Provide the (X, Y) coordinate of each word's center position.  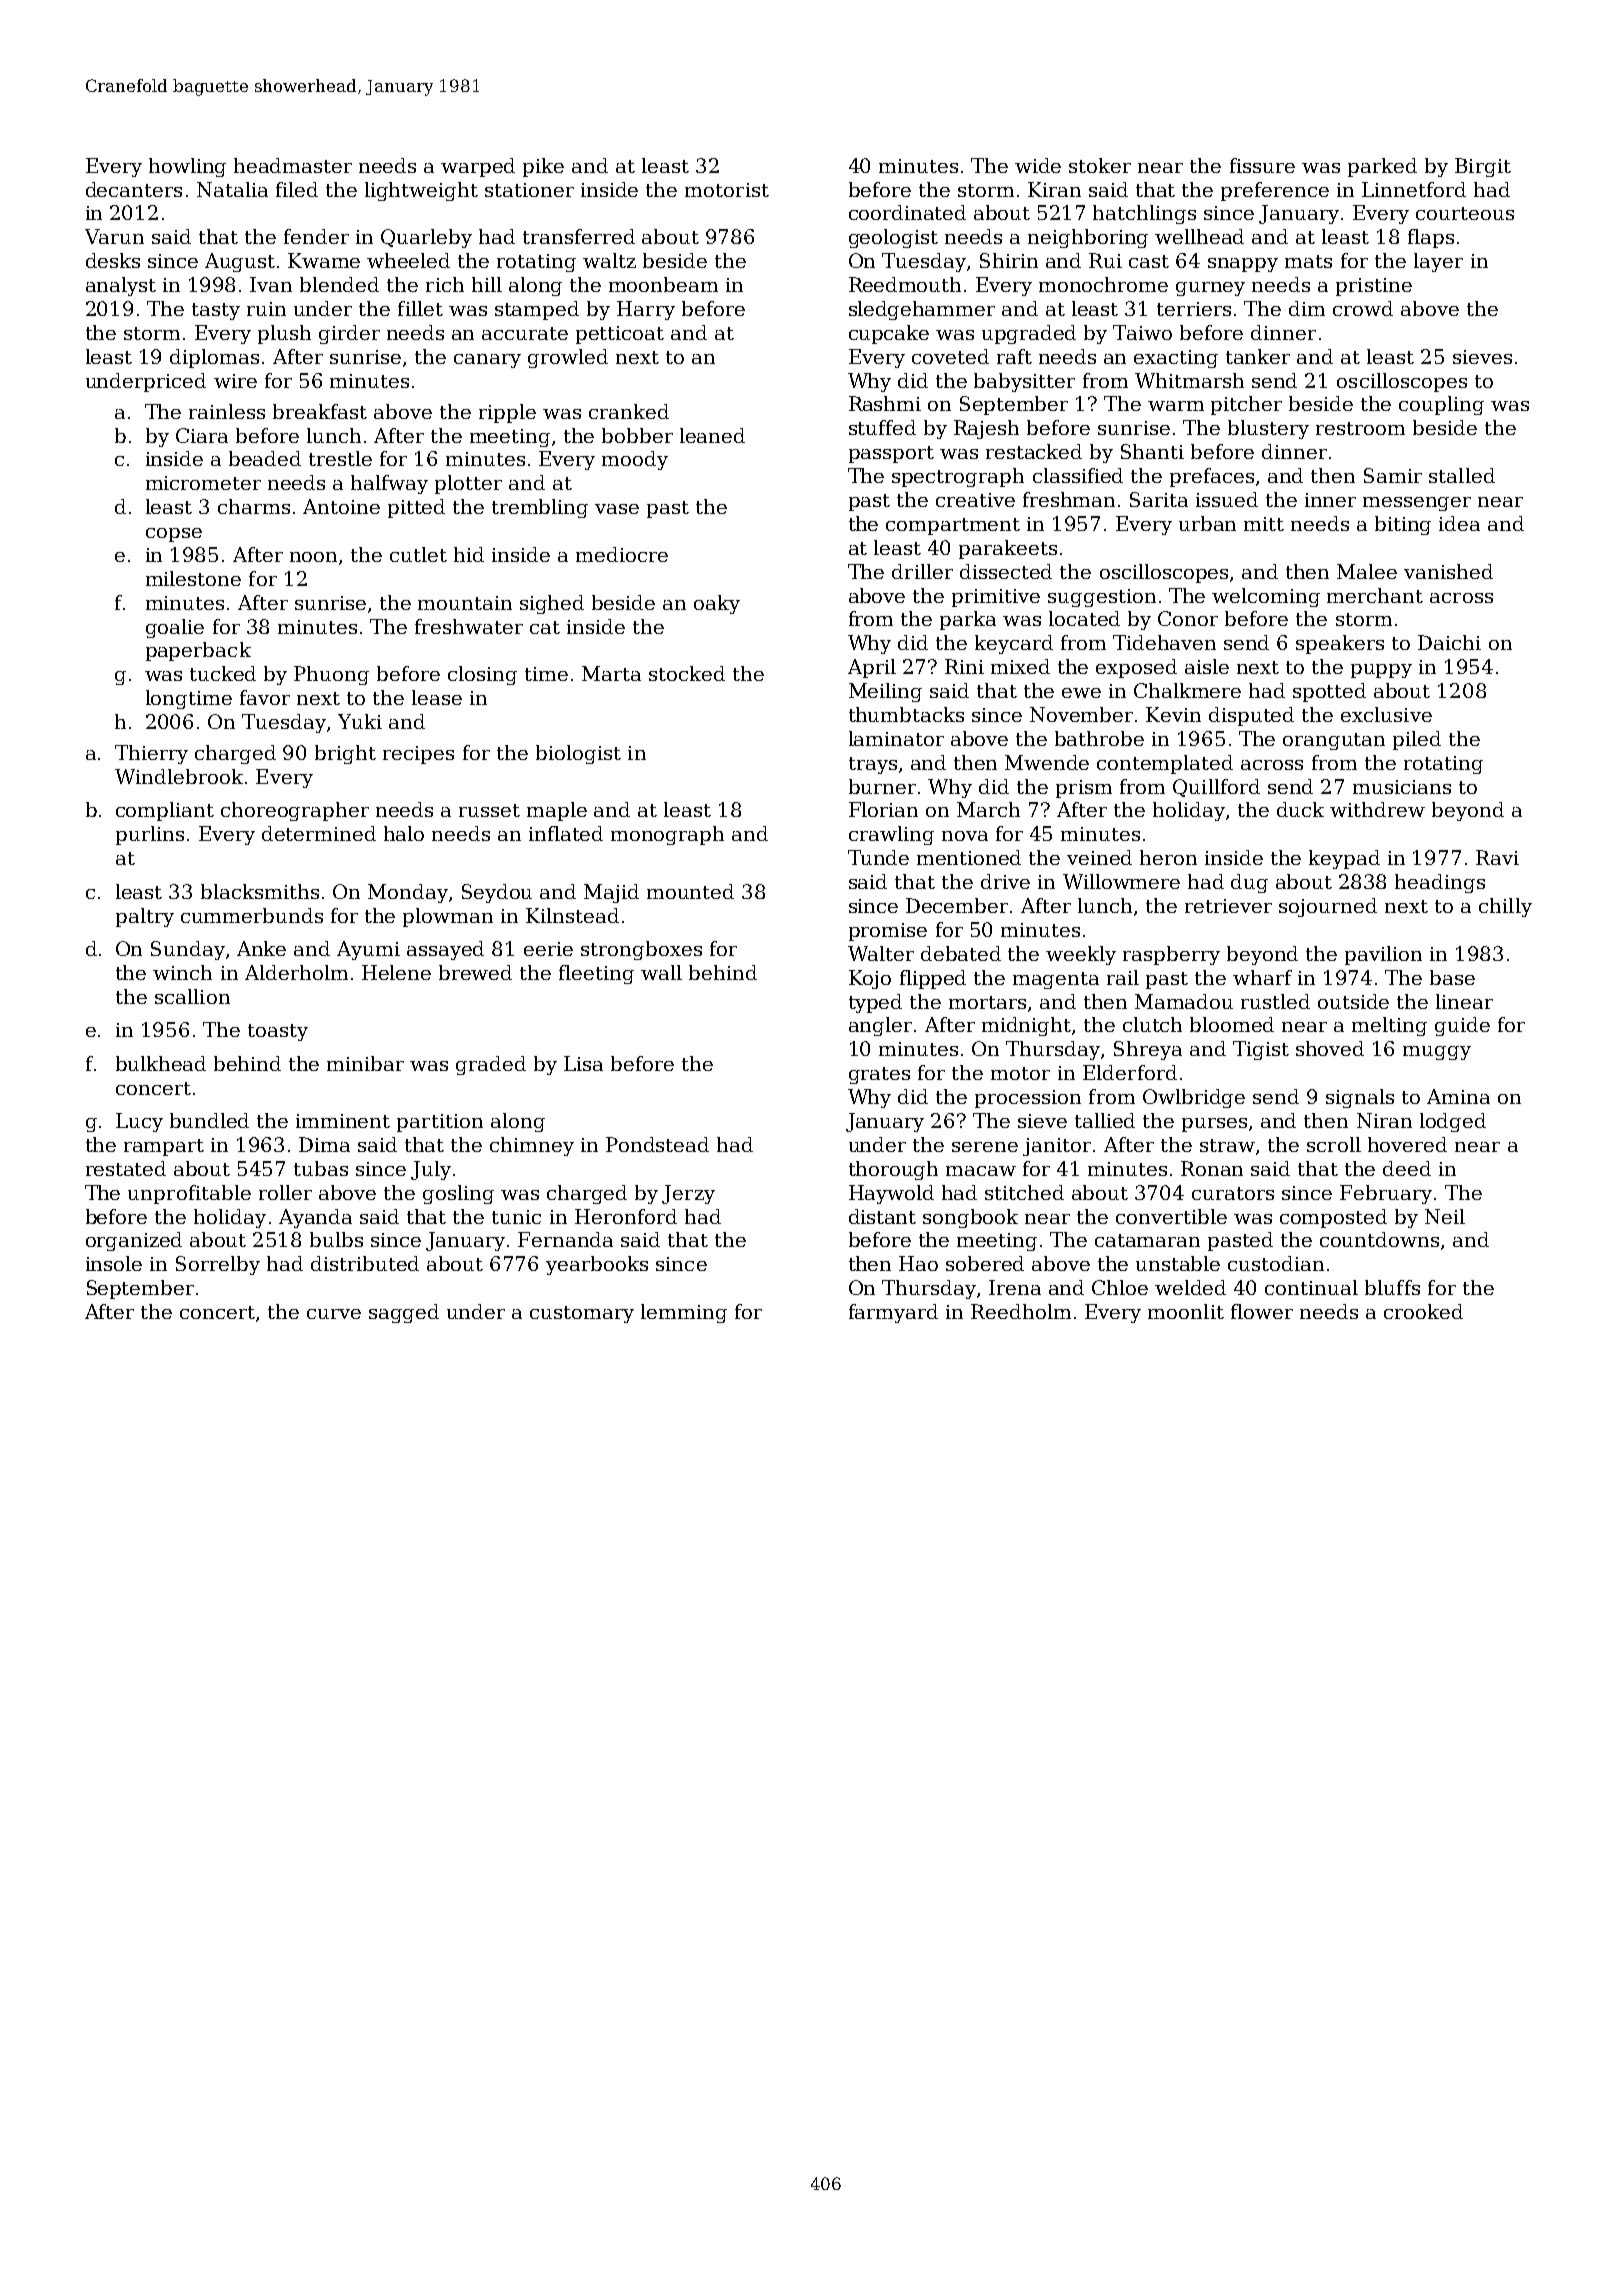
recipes (418, 755)
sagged (404, 1313)
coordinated (907, 212)
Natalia (232, 189)
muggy (1437, 1053)
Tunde (878, 857)
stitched (1024, 1192)
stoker (1100, 165)
